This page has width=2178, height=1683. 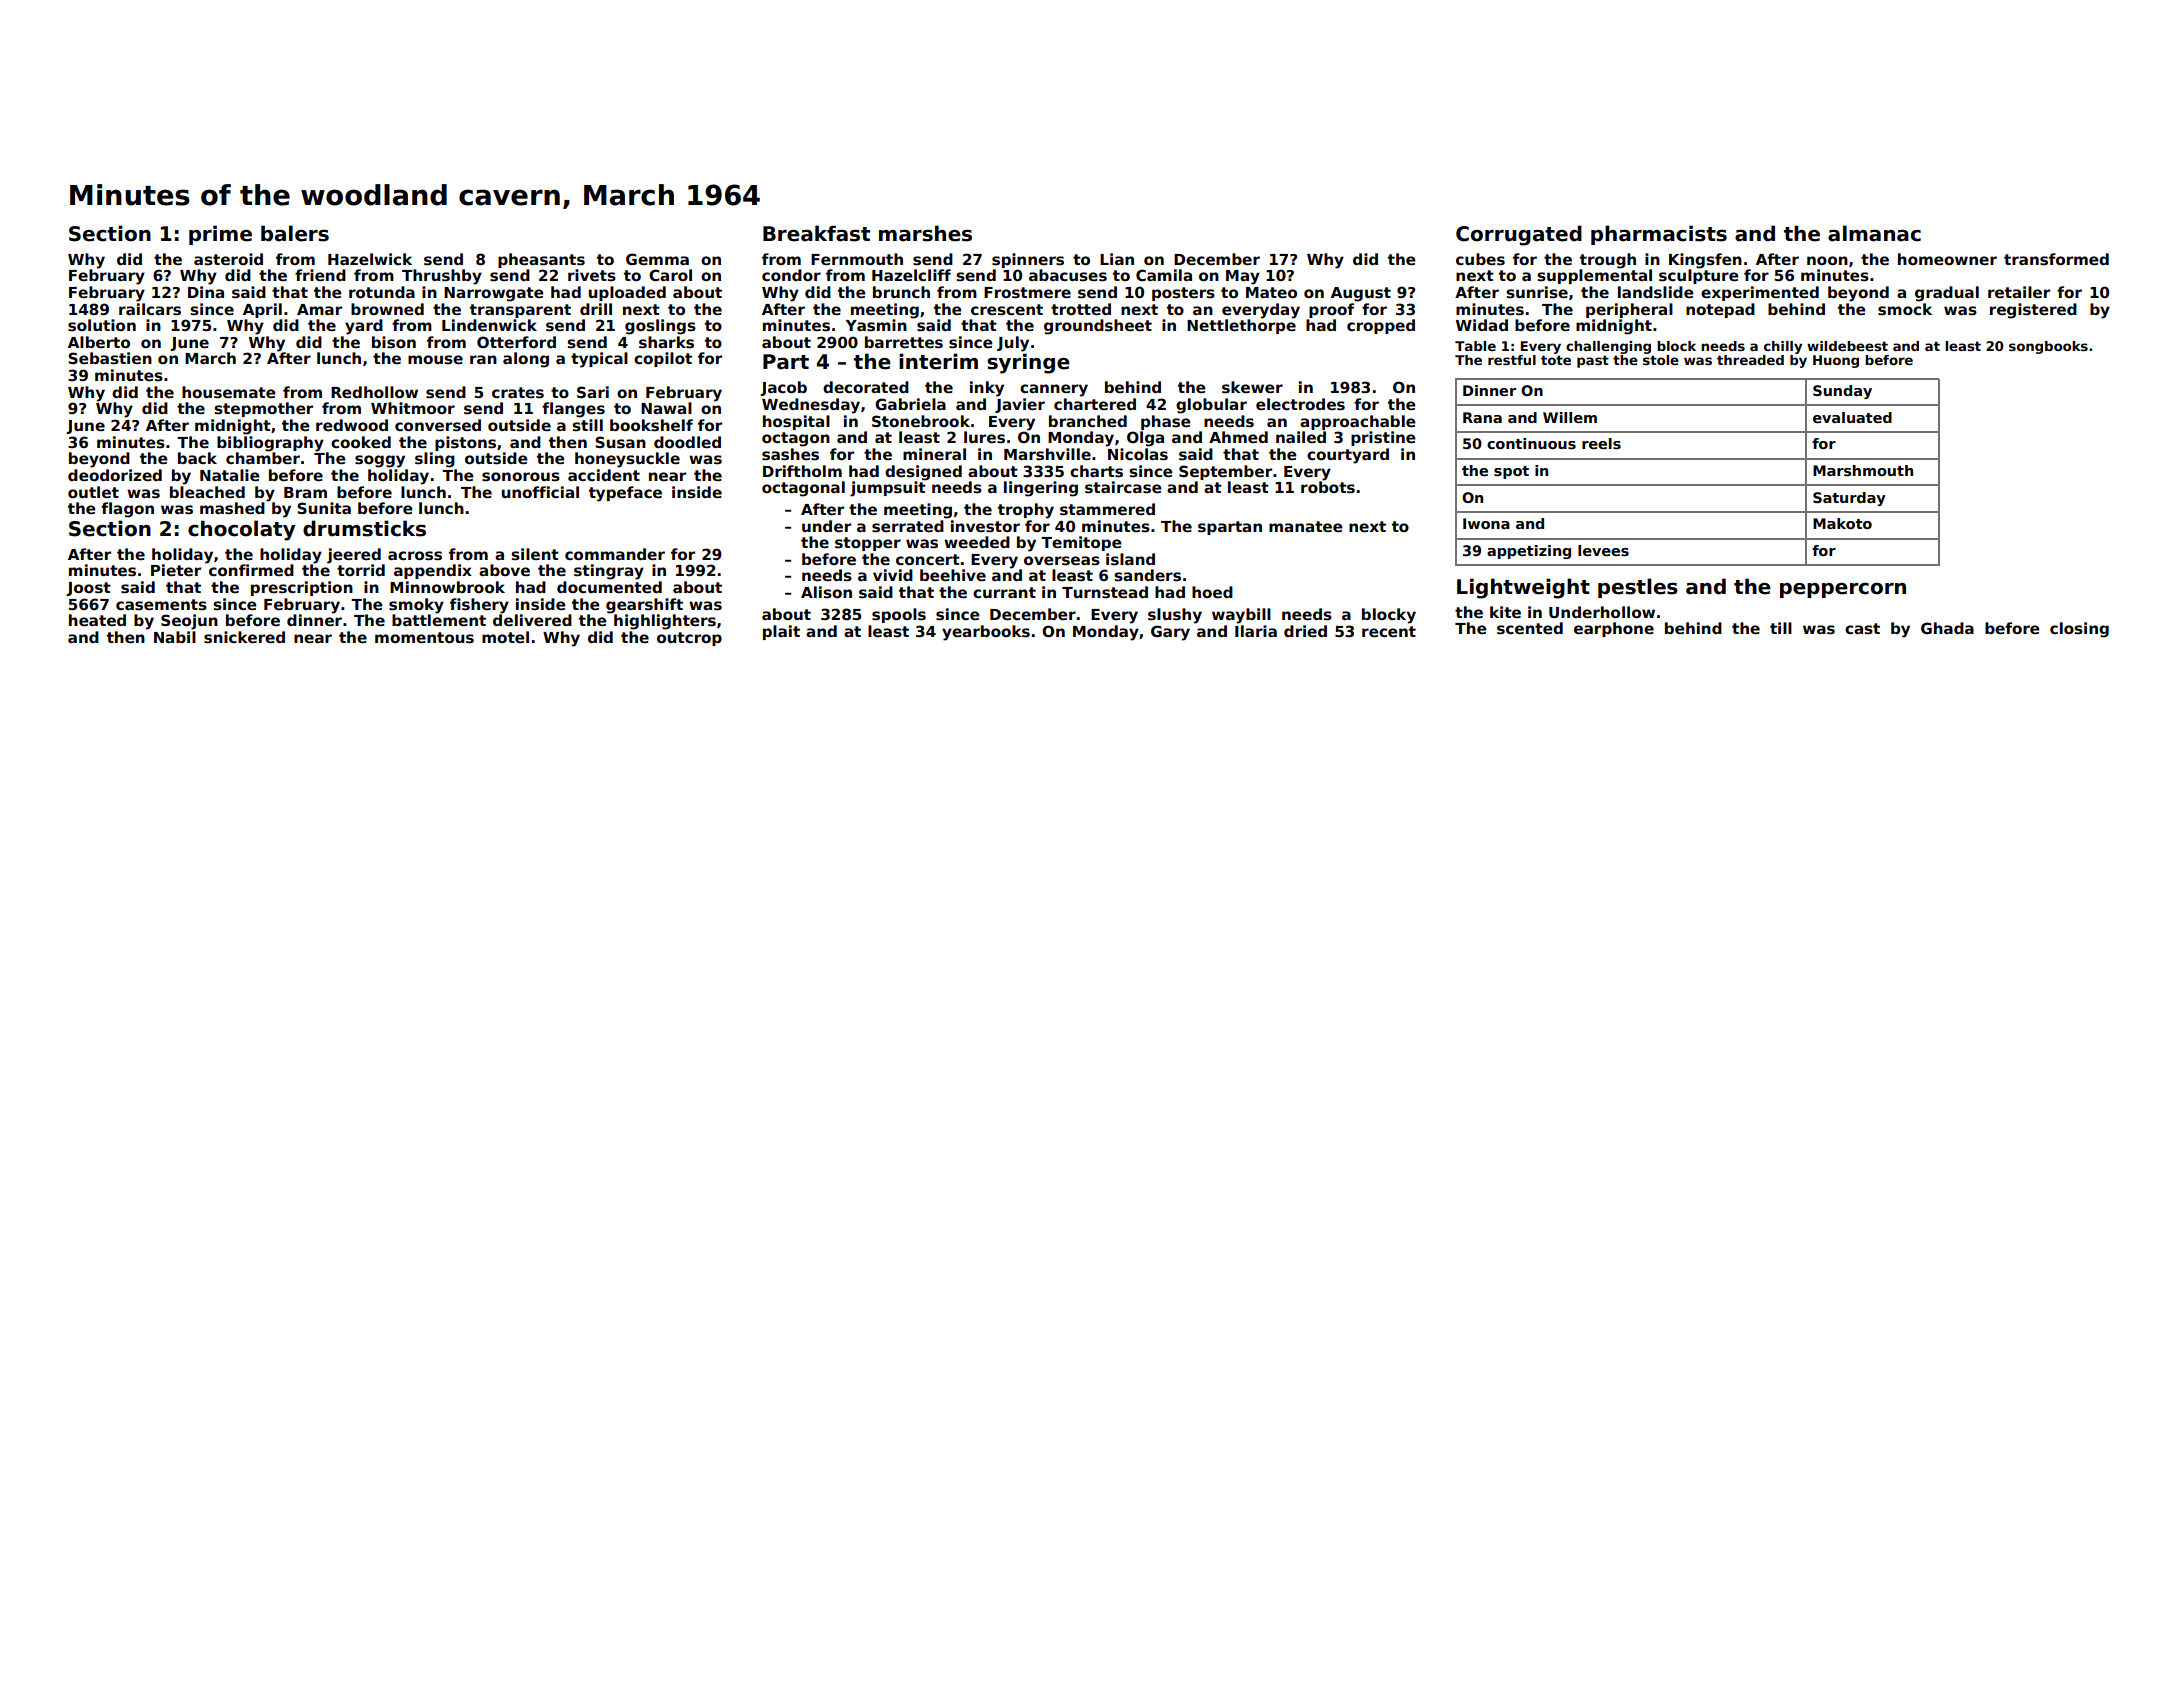 What do you see at coordinates (295, 233) in the page?
I see `balers` at bounding box center [295, 233].
